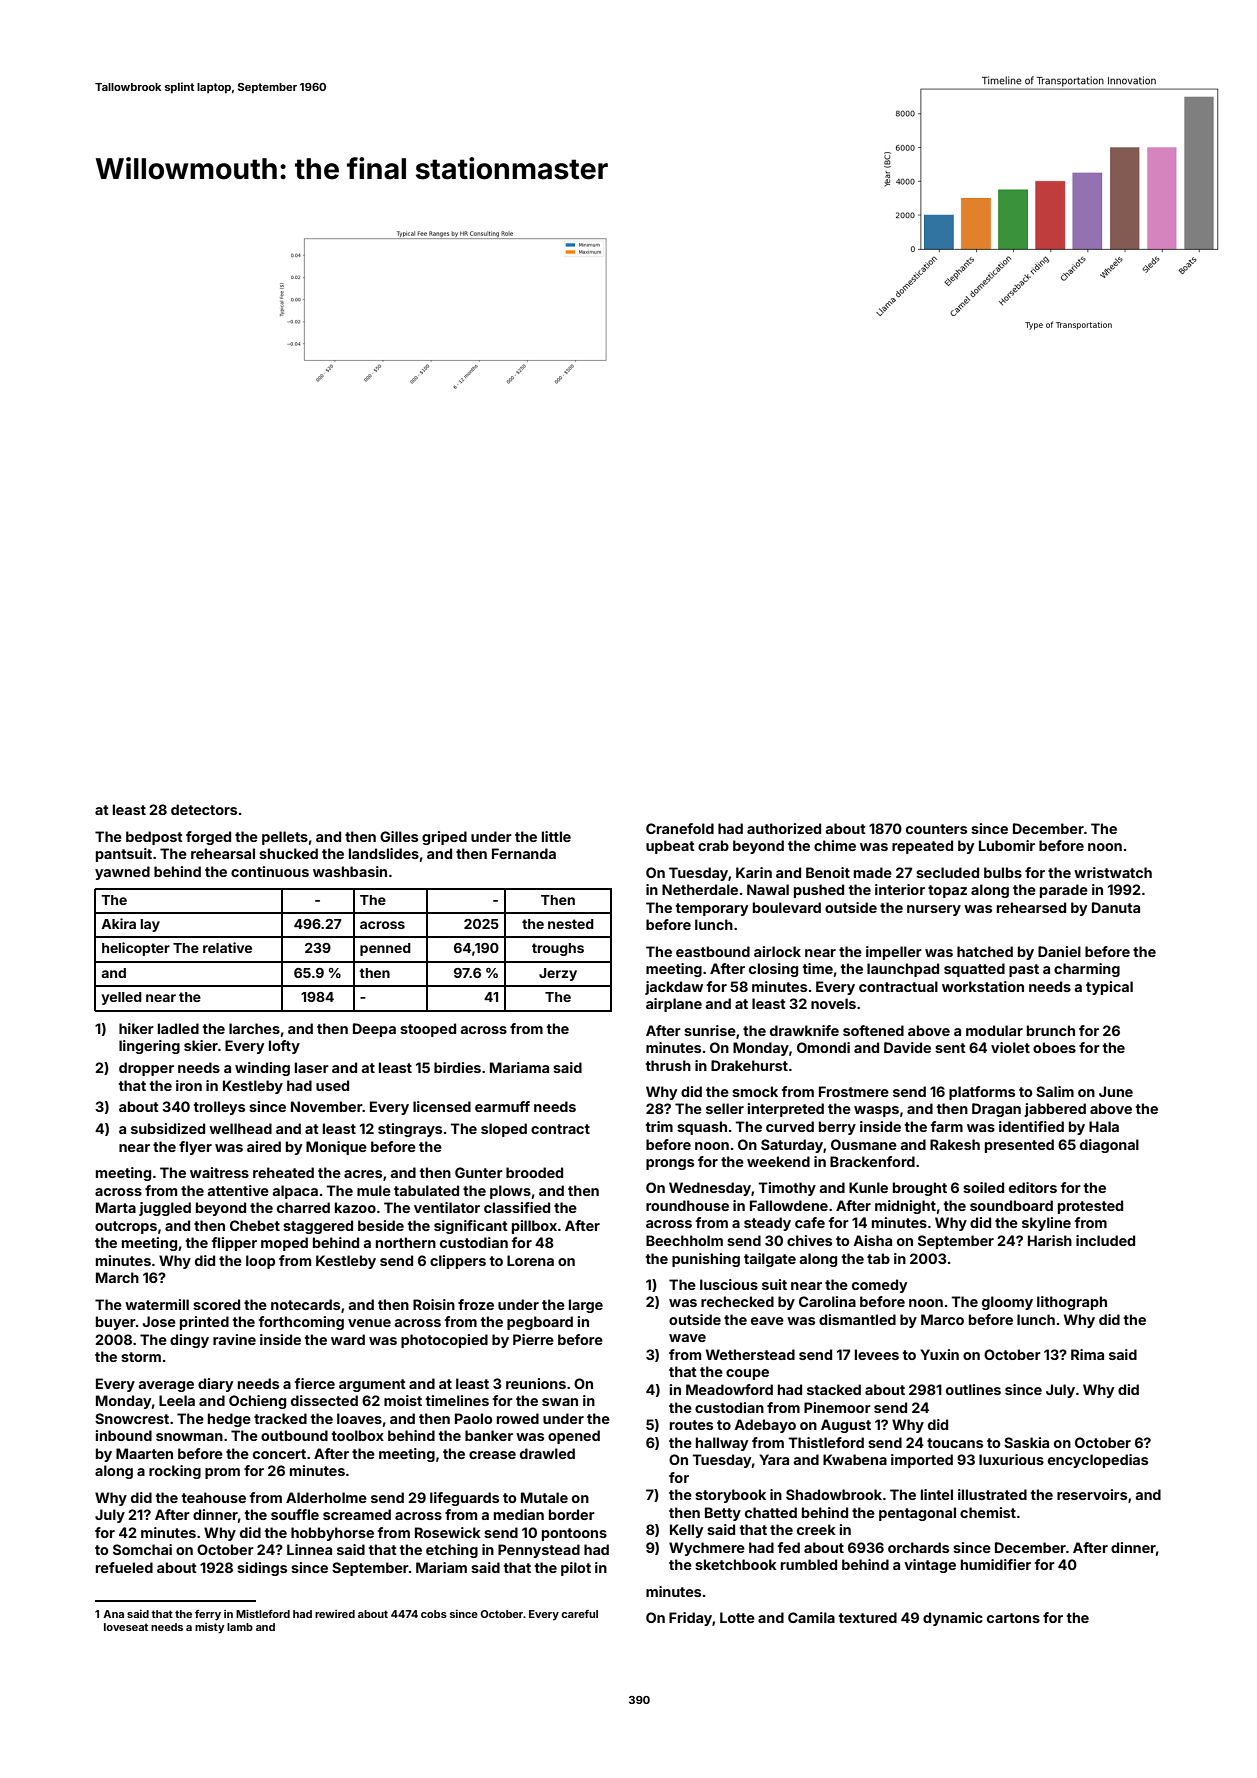 Image resolution: width=1257 pixels, height=1778 pixels. I want to click on lamb, so click(240, 1627).
